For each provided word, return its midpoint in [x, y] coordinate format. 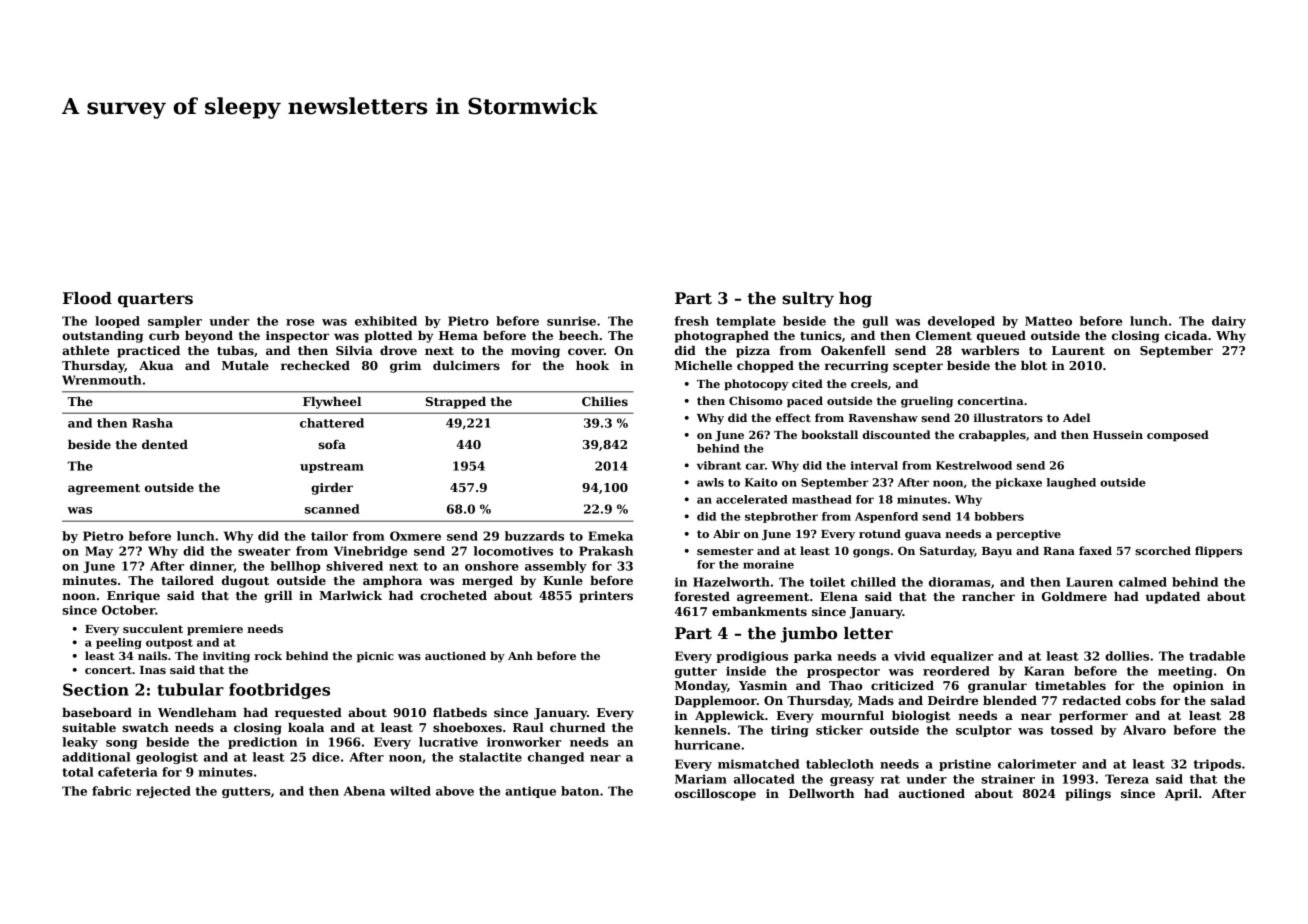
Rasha [152, 423]
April [1181, 795]
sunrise [571, 321]
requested [308, 714]
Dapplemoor [716, 702]
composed [1178, 436]
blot [1034, 365]
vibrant [719, 465]
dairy [1229, 322]
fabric [111, 791]
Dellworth [821, 793]
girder [332, 489]
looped [117, 322]
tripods [1217, 765]
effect [793, 417]
